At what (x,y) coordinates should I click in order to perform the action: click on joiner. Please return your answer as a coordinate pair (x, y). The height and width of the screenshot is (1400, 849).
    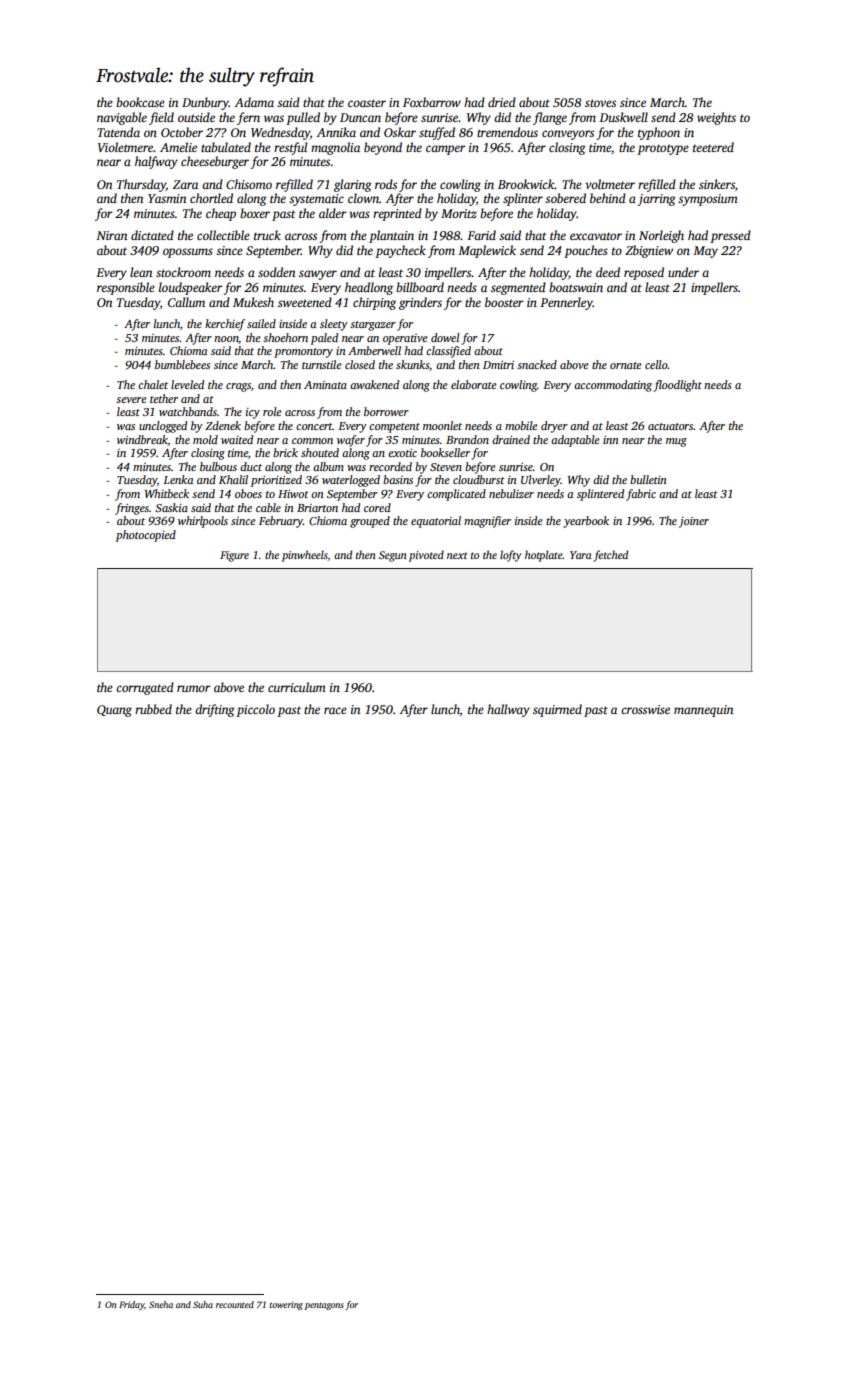
    Looking at the image, I should click on (694, 522).
